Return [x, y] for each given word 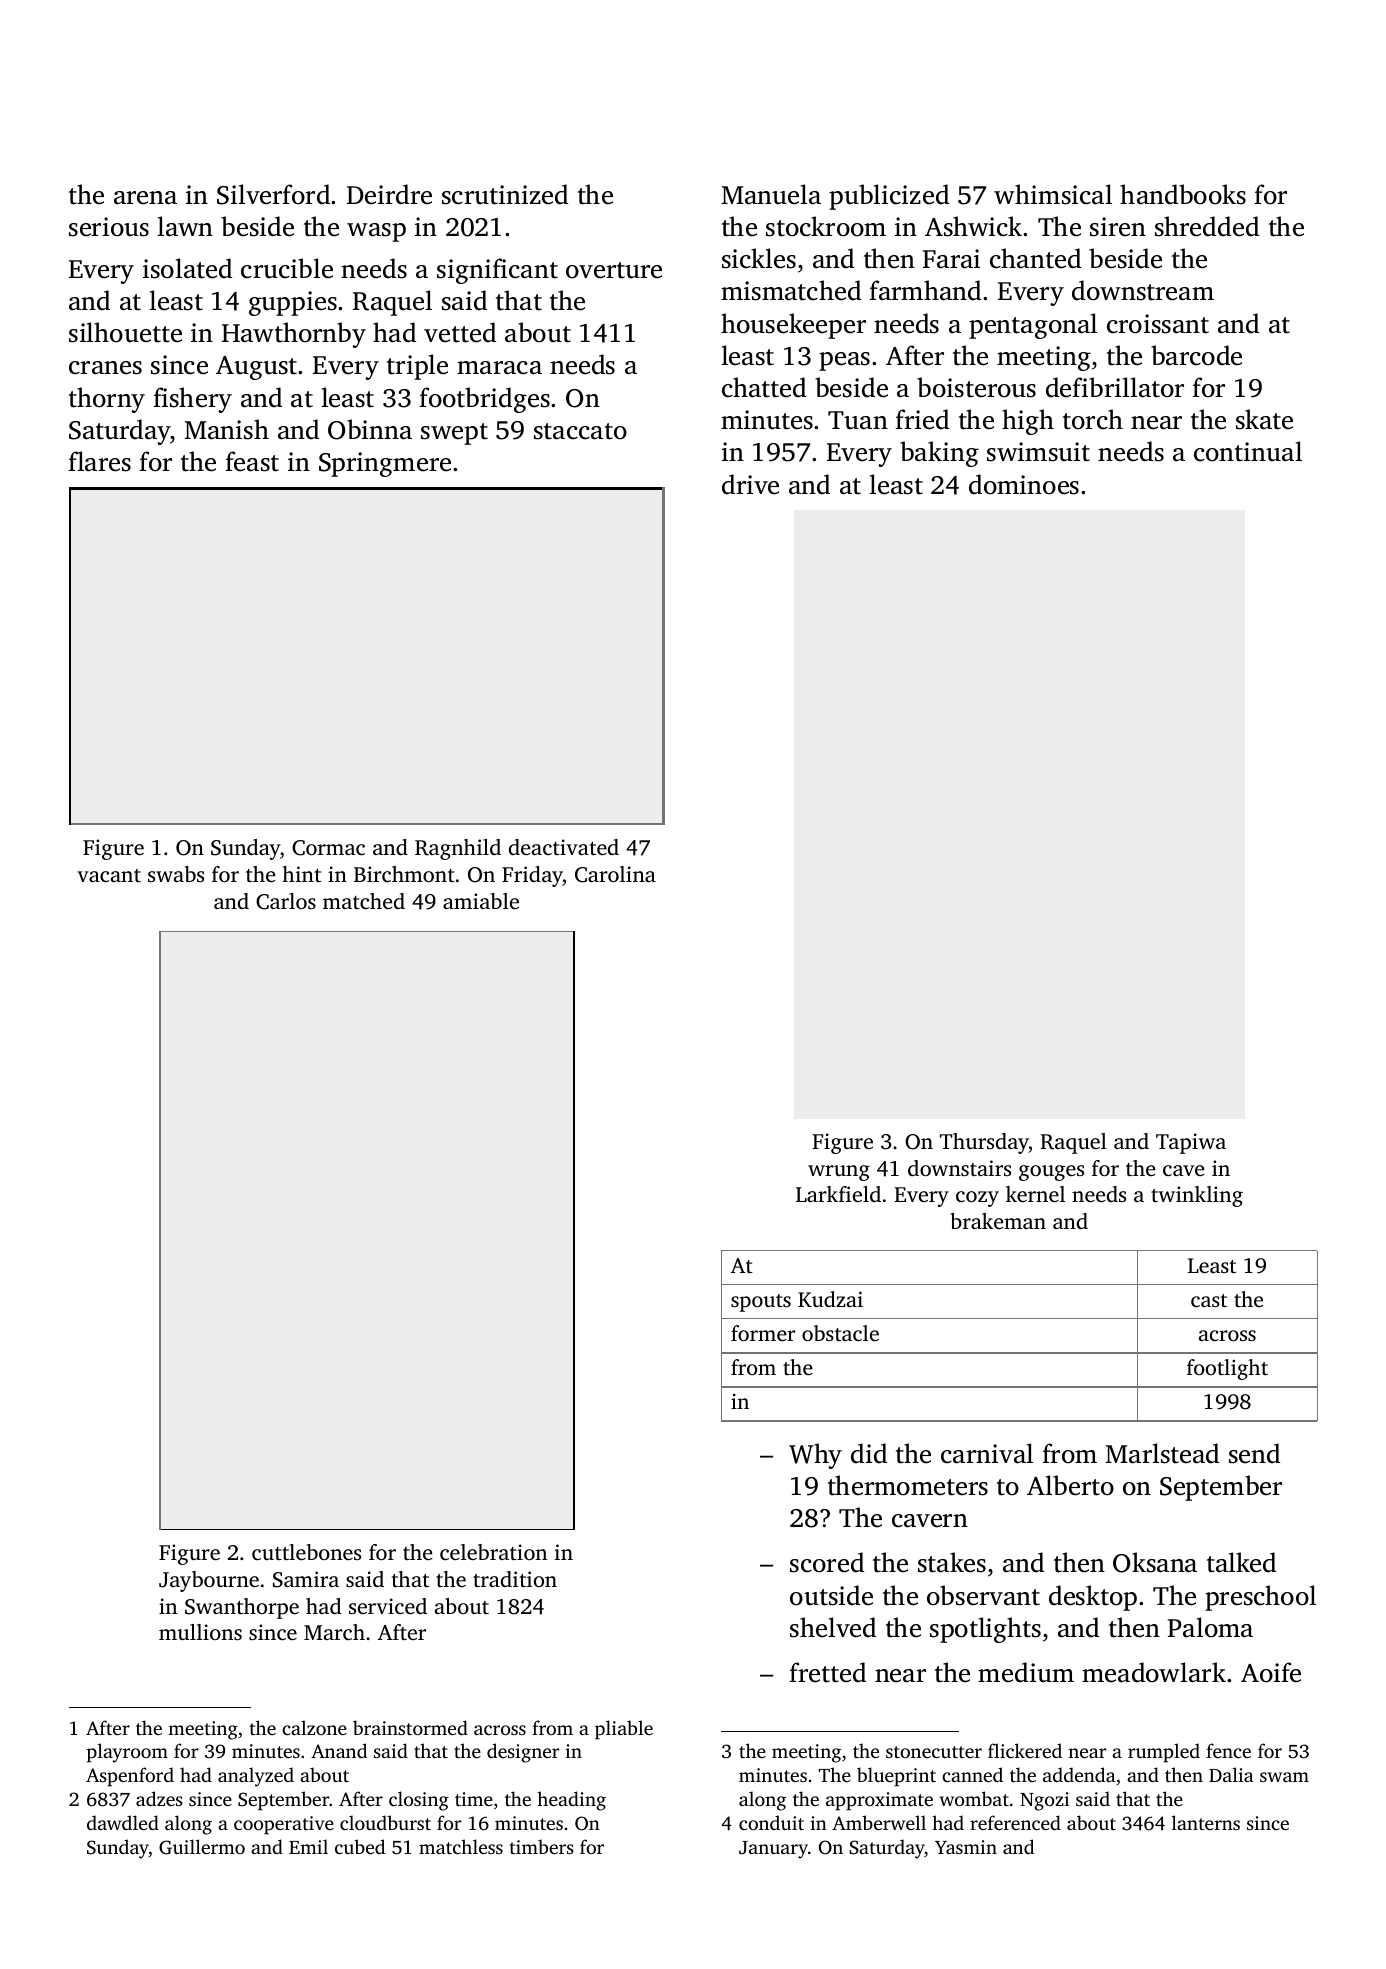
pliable [624, 1730]
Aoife [1271, 1672]
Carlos [286, 901]
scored [827, 1562]
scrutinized [505, 194]
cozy [977, 1199]
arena [145, 198]
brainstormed [410, 1727]
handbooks [1183, 194]
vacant [109, 875]
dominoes [1024, 484]
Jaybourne [209, 1581]
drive [750, 484]
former [763, 1333]
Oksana [1155, 1562]
